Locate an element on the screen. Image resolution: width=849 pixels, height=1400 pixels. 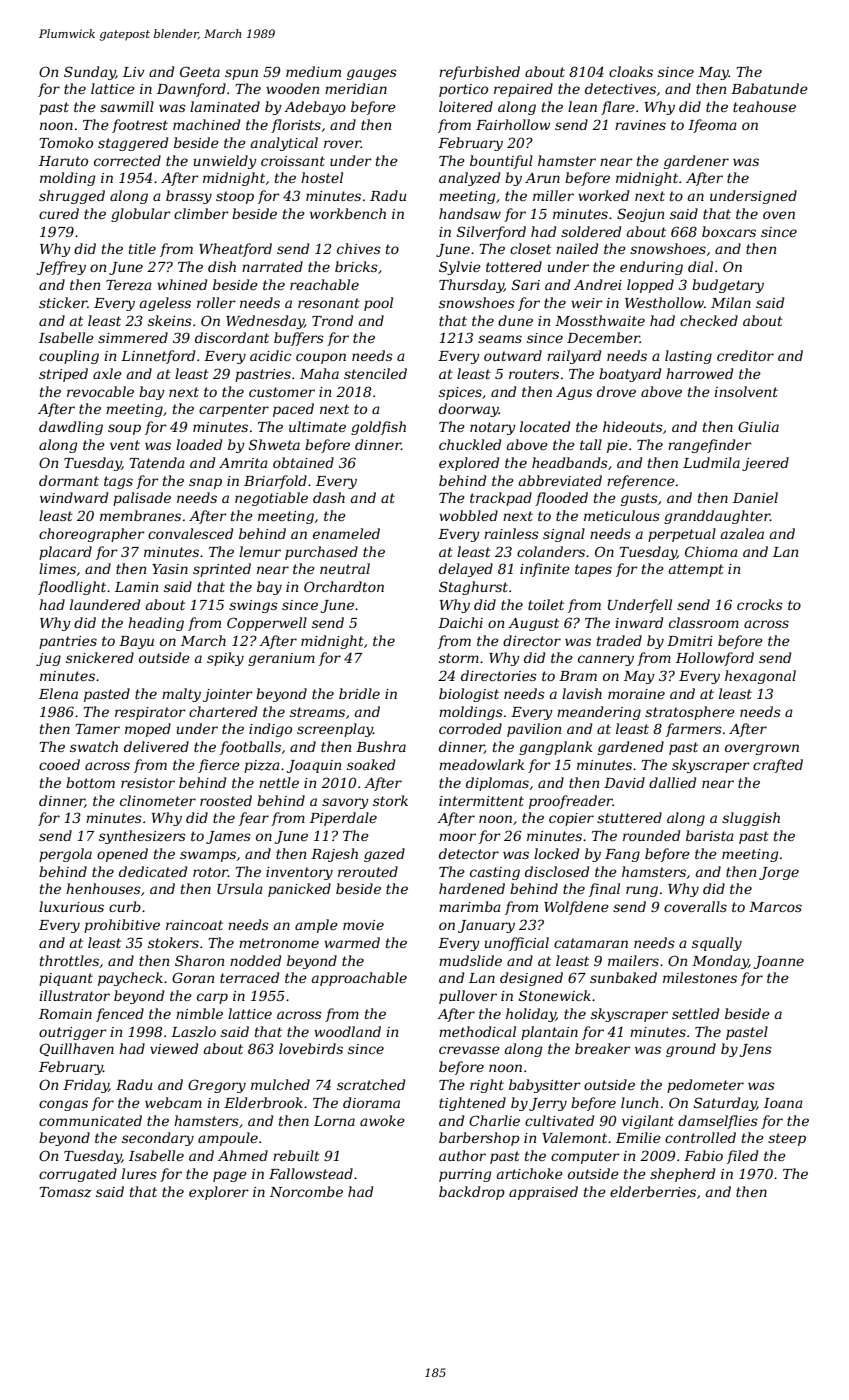
Ioana is located at coordinates (783, 1103).
